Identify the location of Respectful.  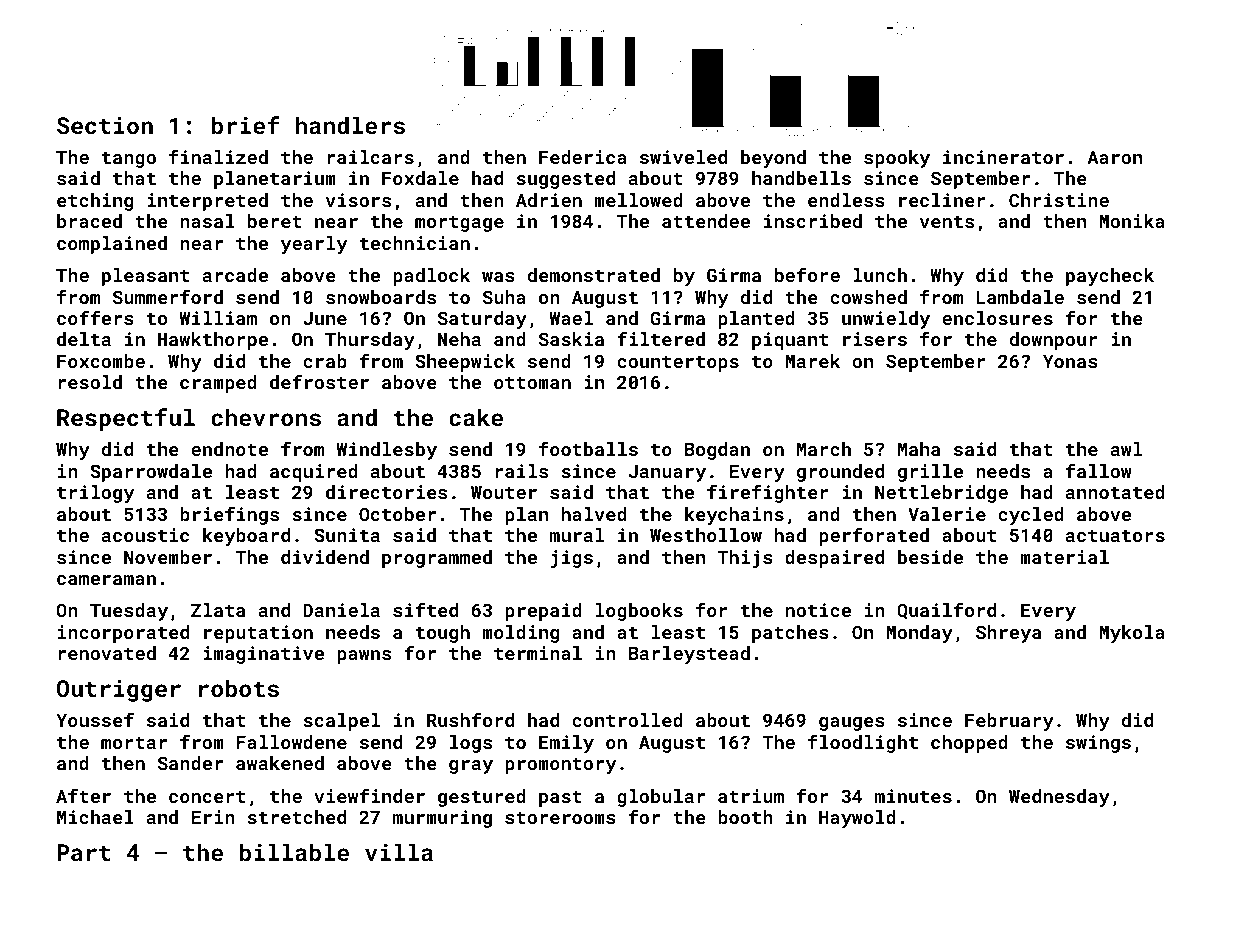
(126, 419).
